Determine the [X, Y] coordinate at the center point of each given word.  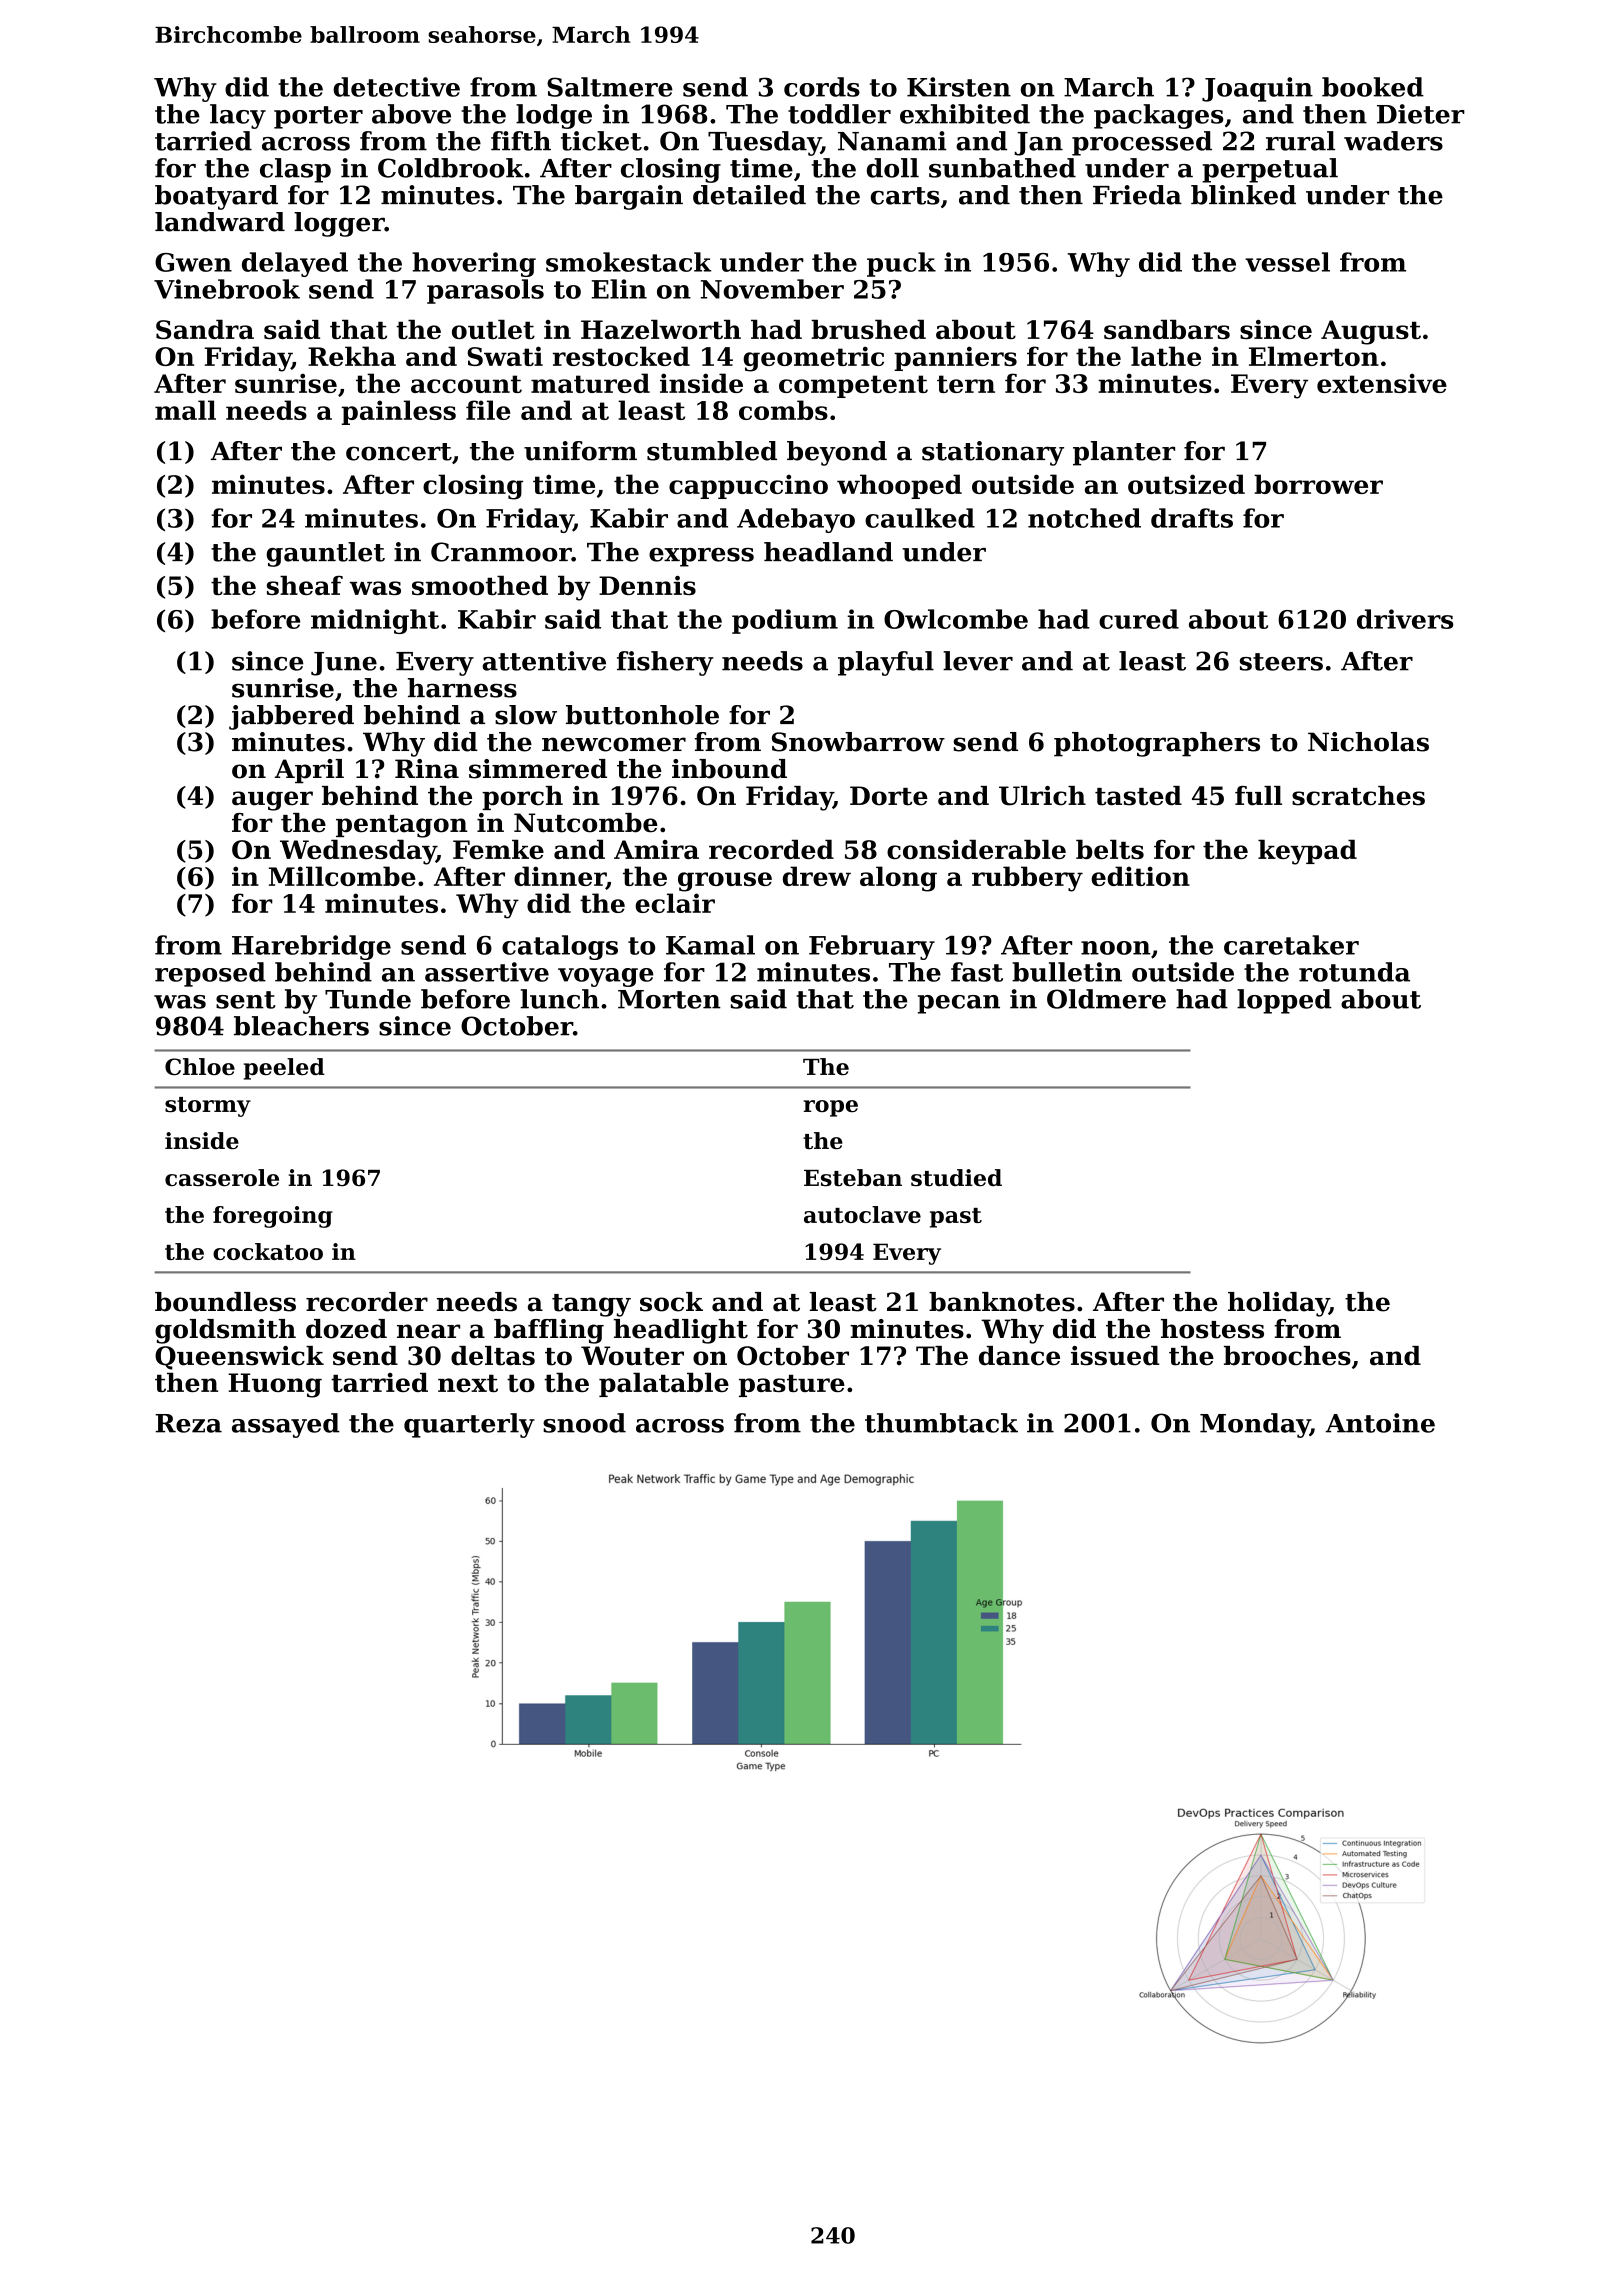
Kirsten [959, 87]
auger [272, 801]
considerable [976, 849]
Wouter [632, 1356]
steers [1281, 662]
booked [1373, 87]
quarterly [469, 1425]
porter [318, 117]
